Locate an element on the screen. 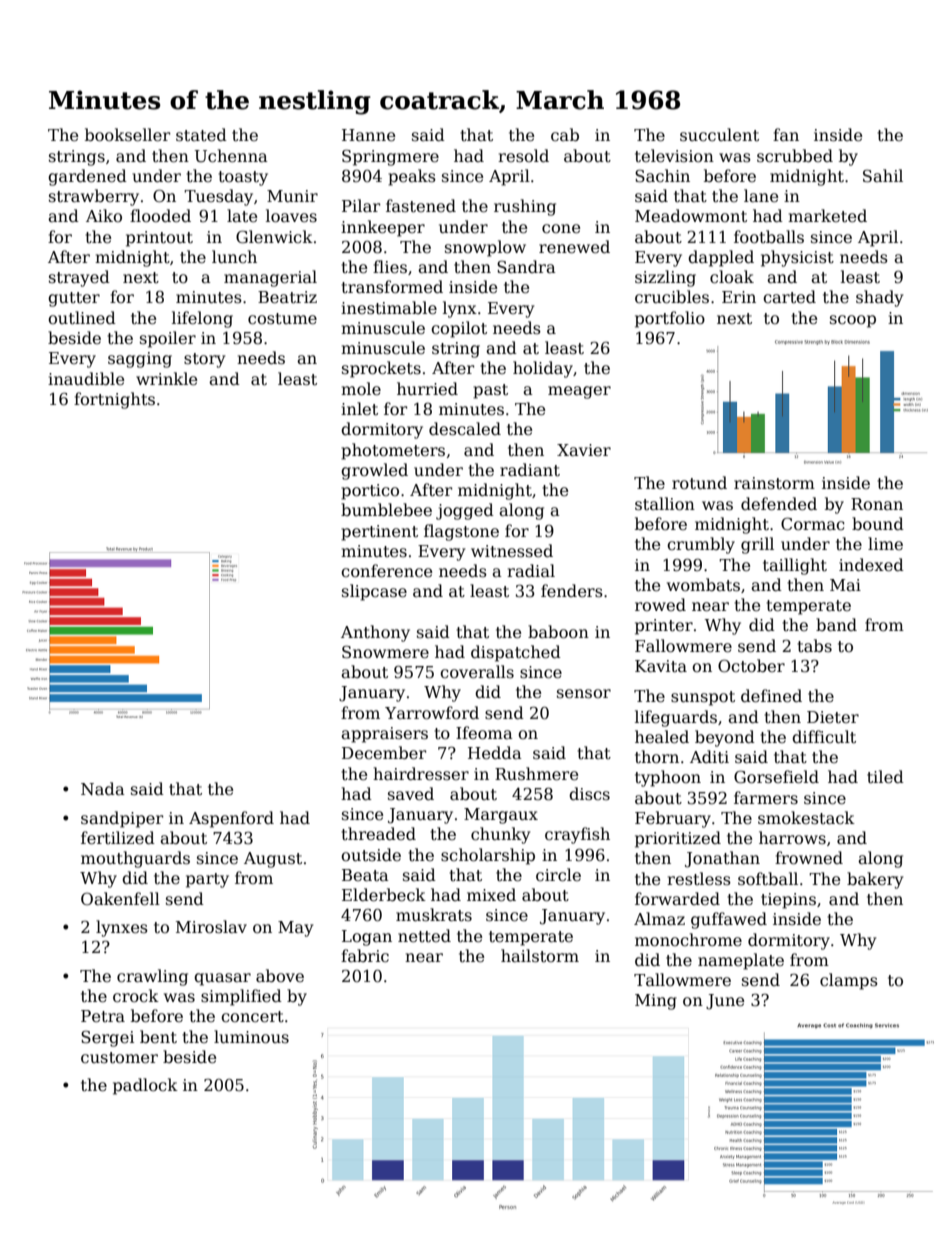 This screenshot has width=952, height=1233. luminous is located at coordinates (251, 1036).
